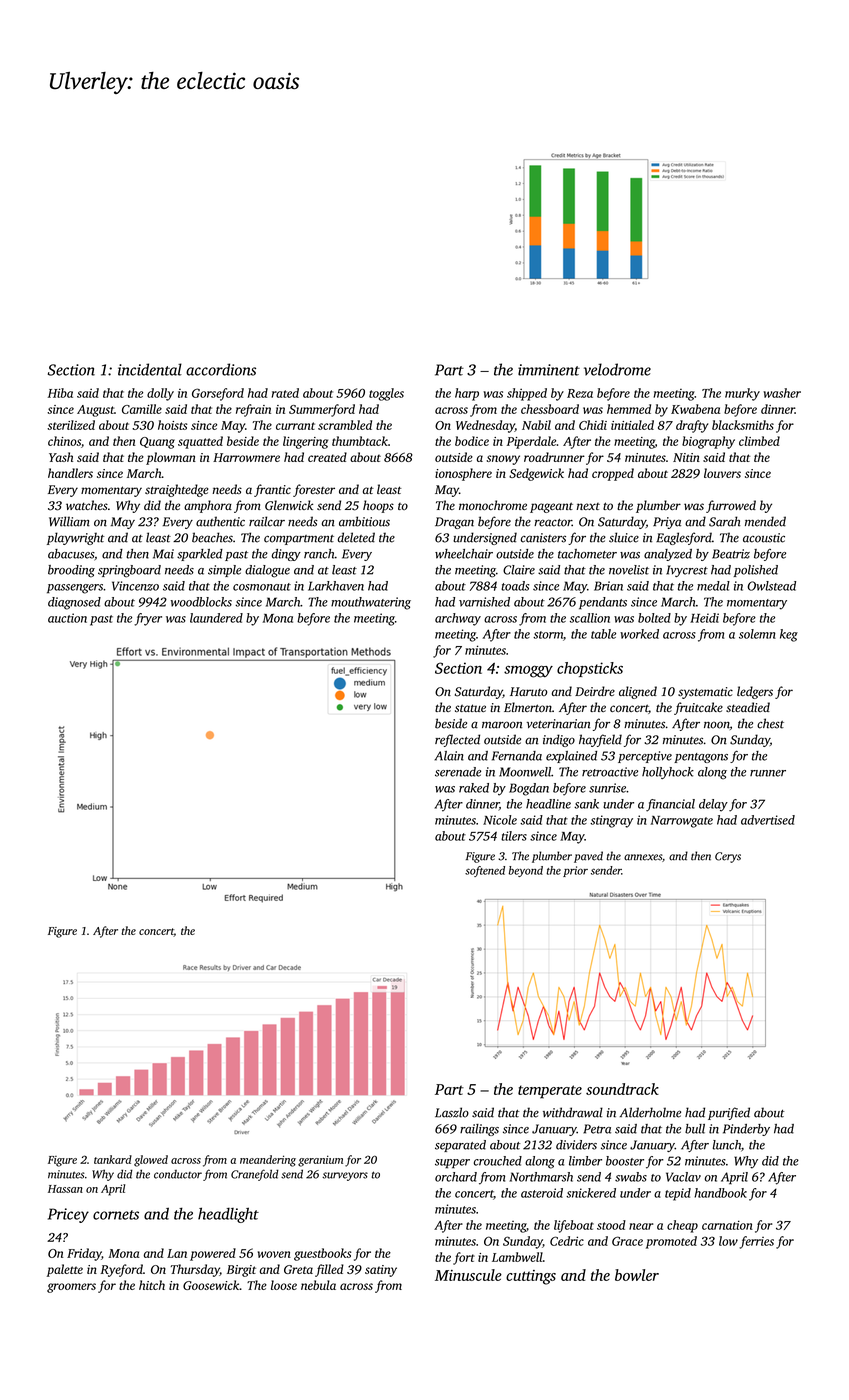 The height and width of the document is (1400, 849). Describe the element at coordinates (148, 619) in the document. I see `fryer` at that location.
